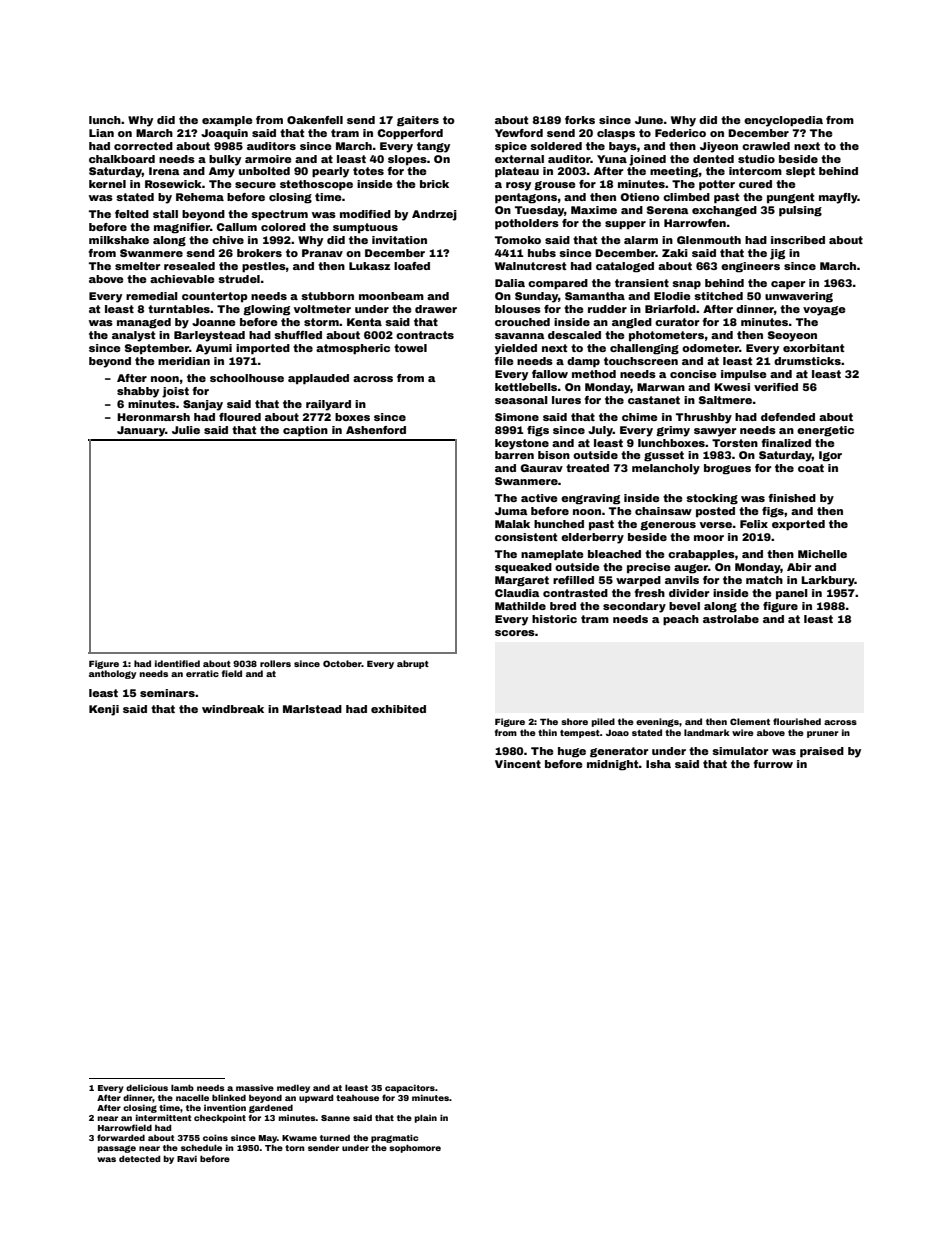  Describe the element at coordinates (415, 1148) in the image. I see `sophomore` at that location.
